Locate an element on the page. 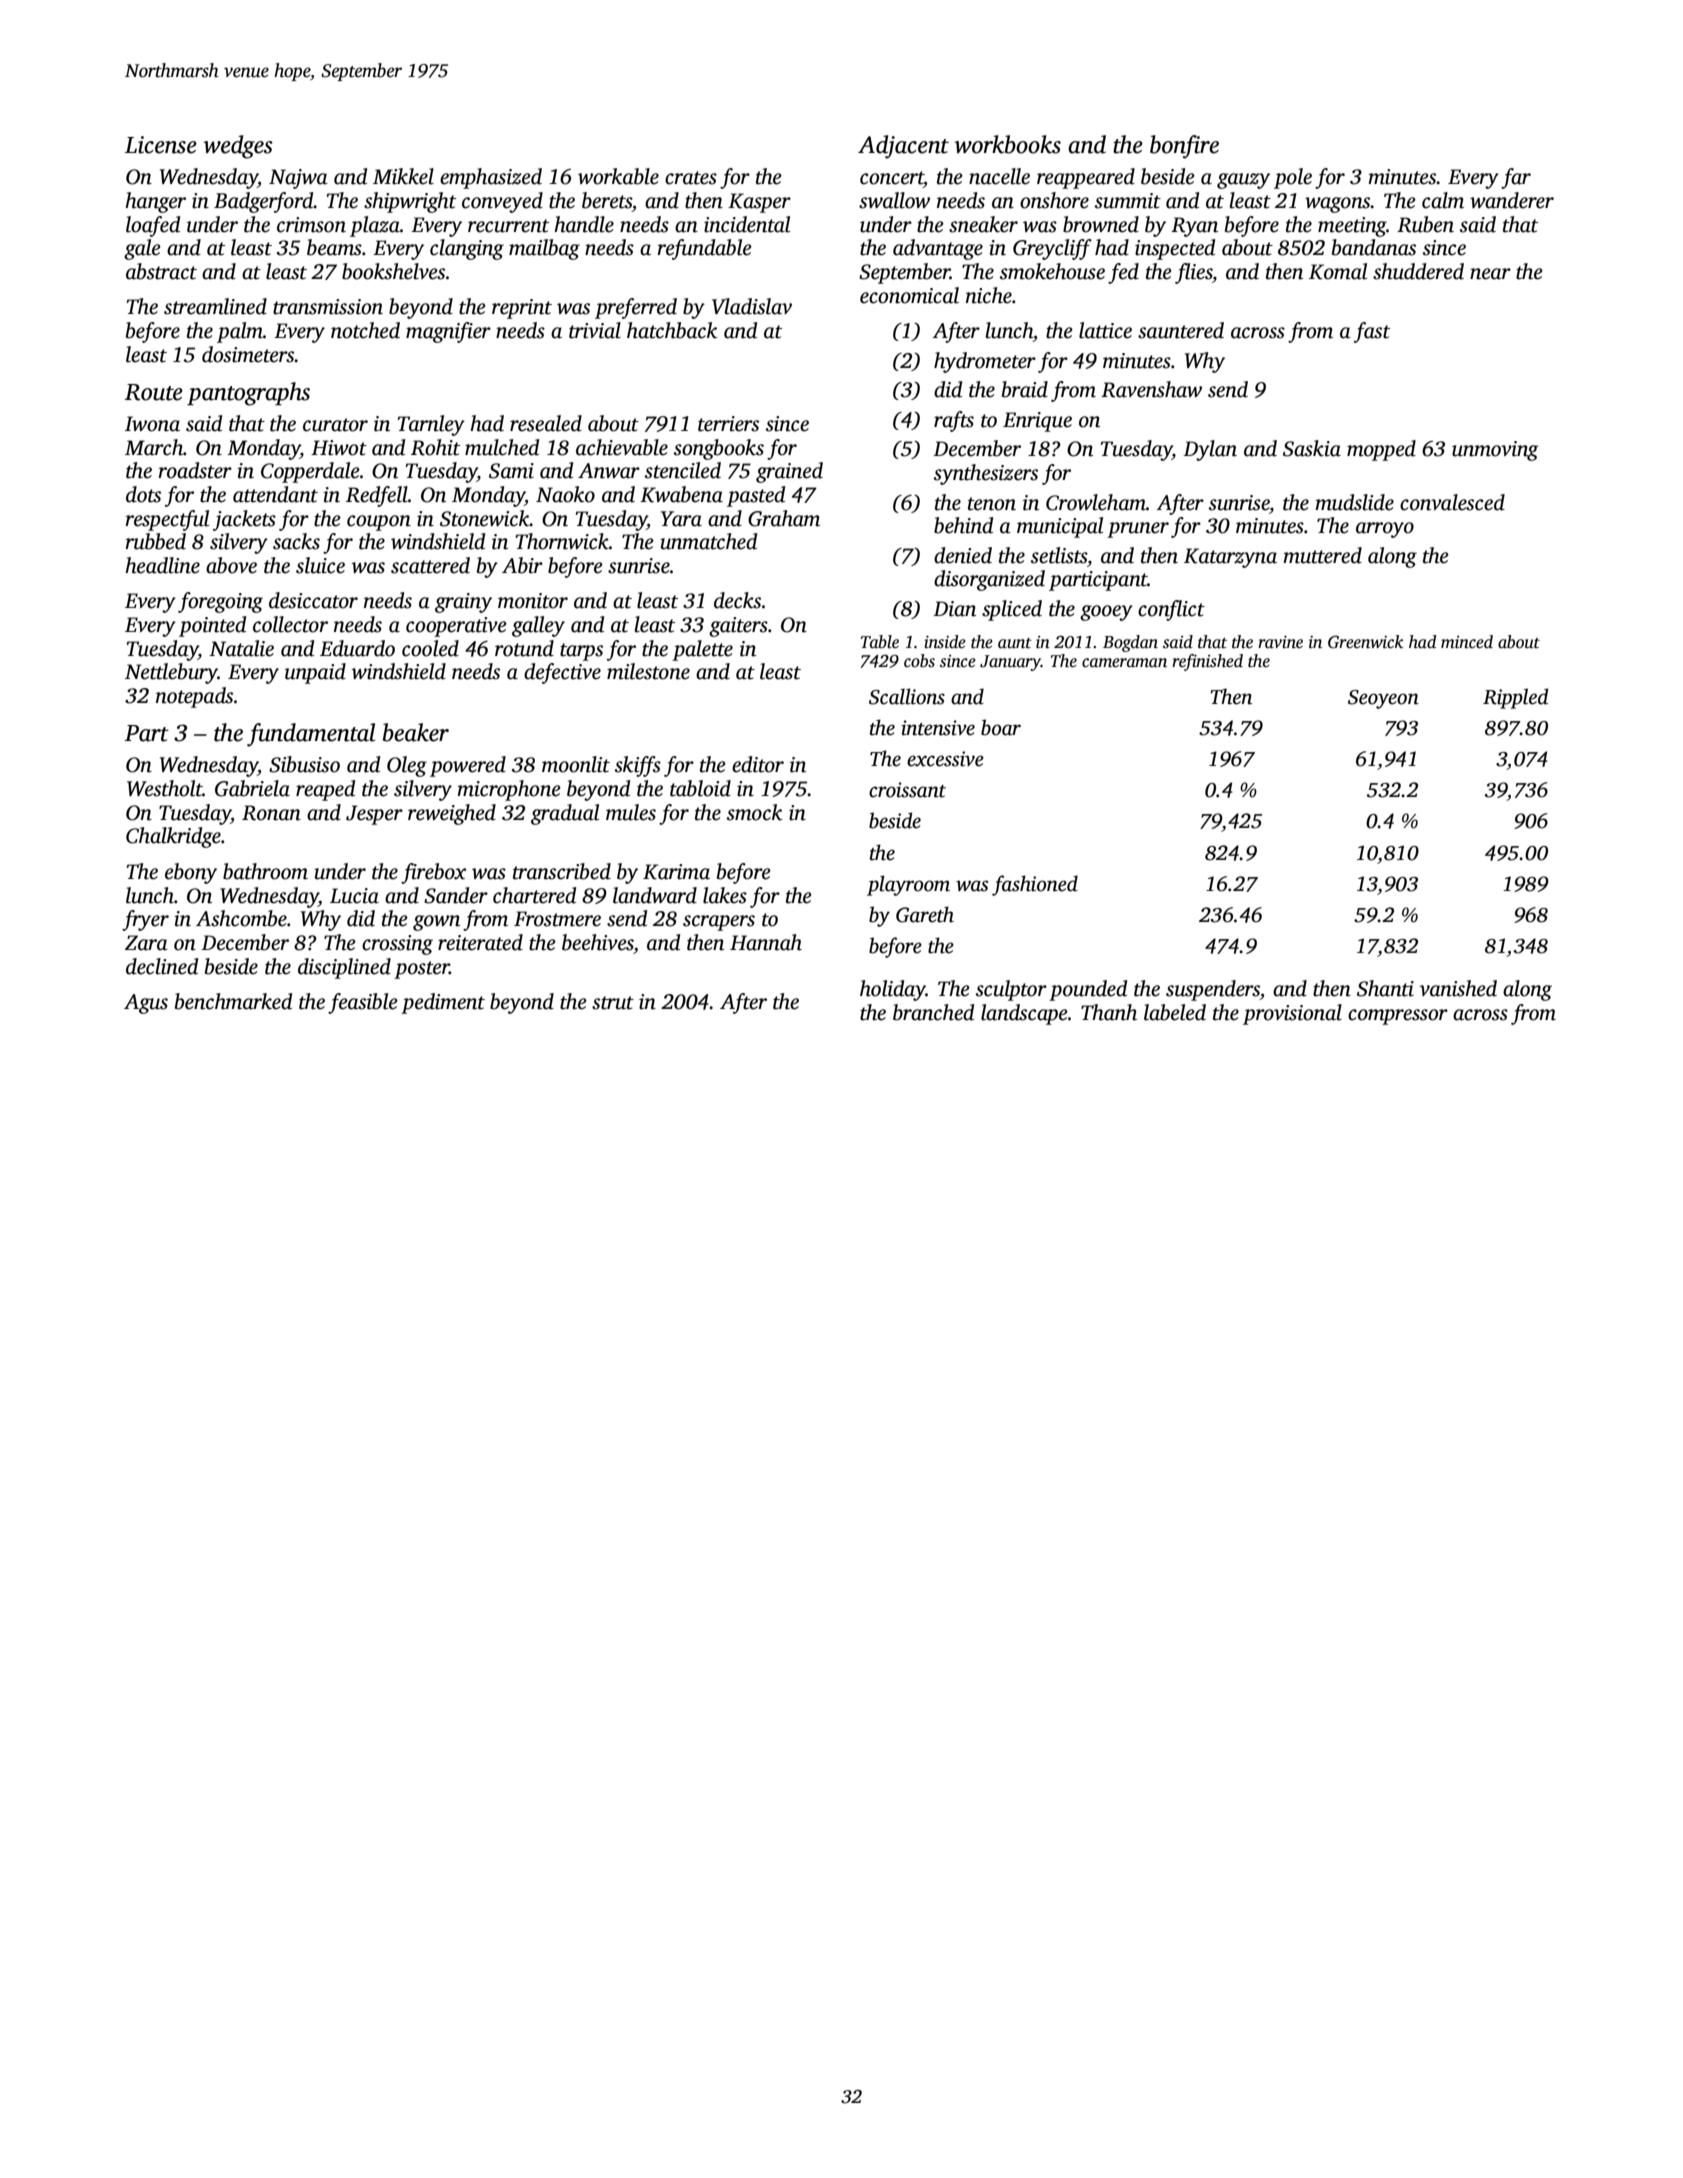  compressor is located at coordinates (1398, 1017).
